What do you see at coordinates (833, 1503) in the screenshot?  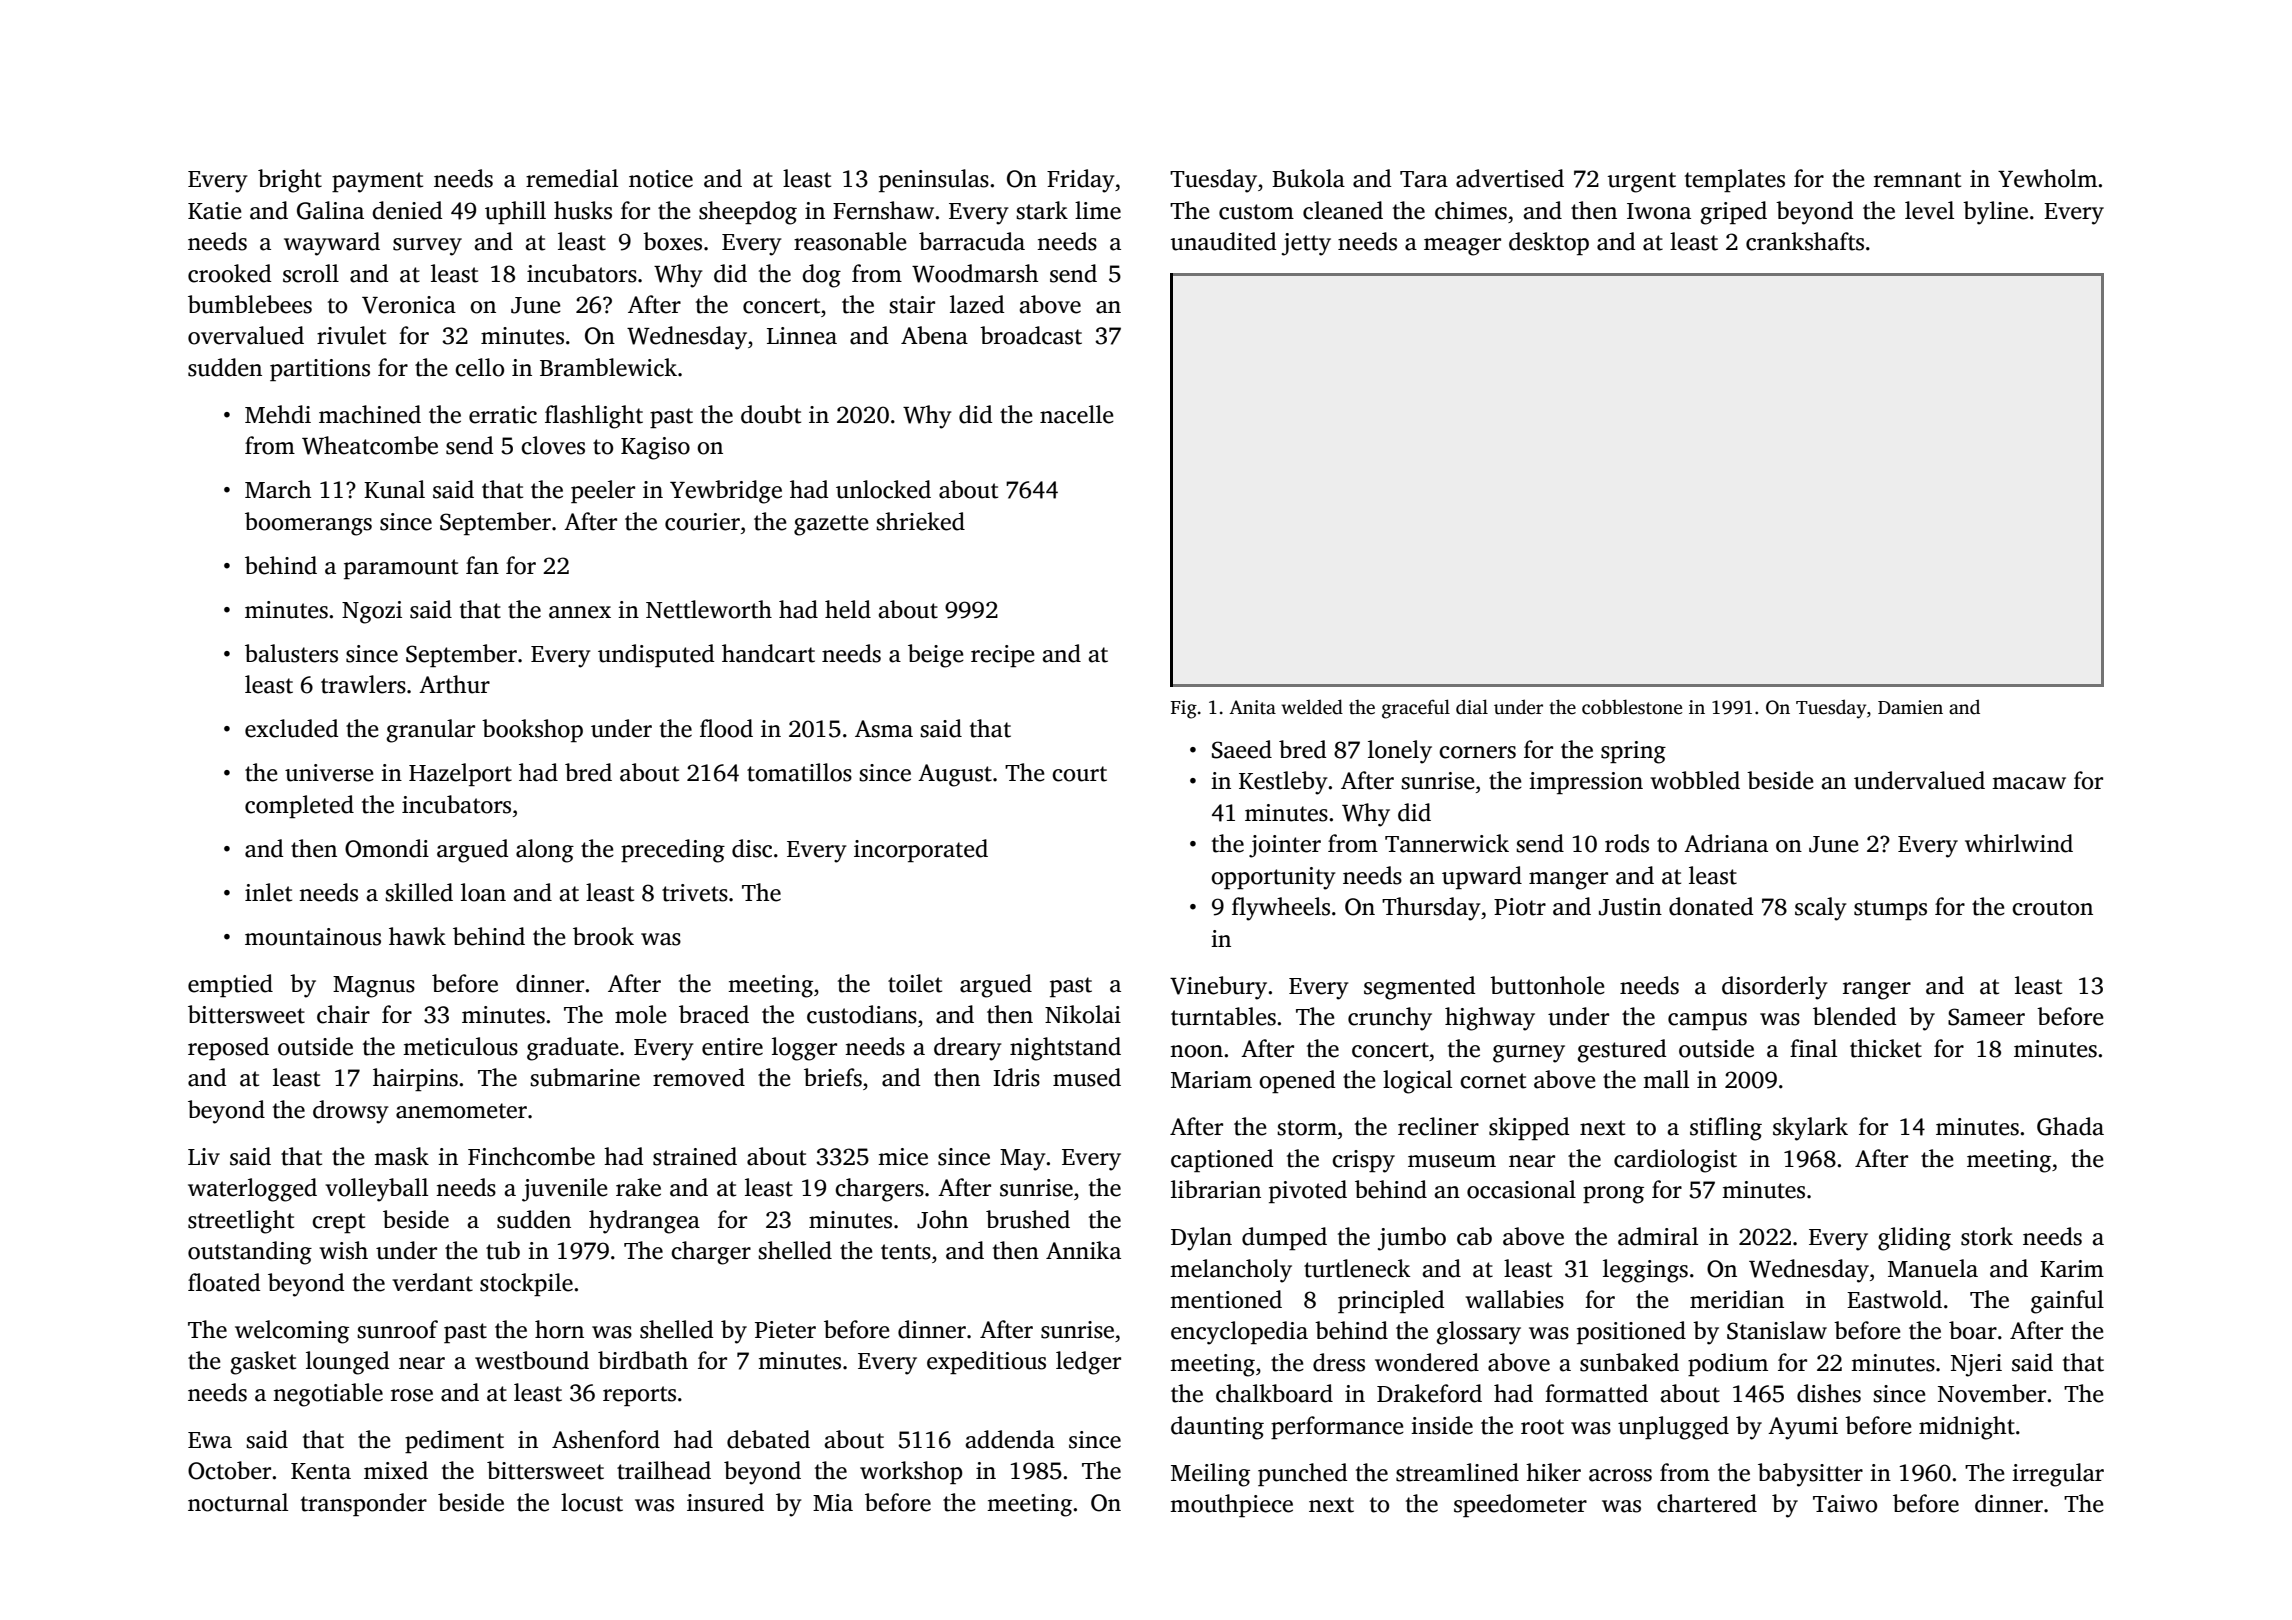 I see `Mia` at bounding box center [833, 1503].
